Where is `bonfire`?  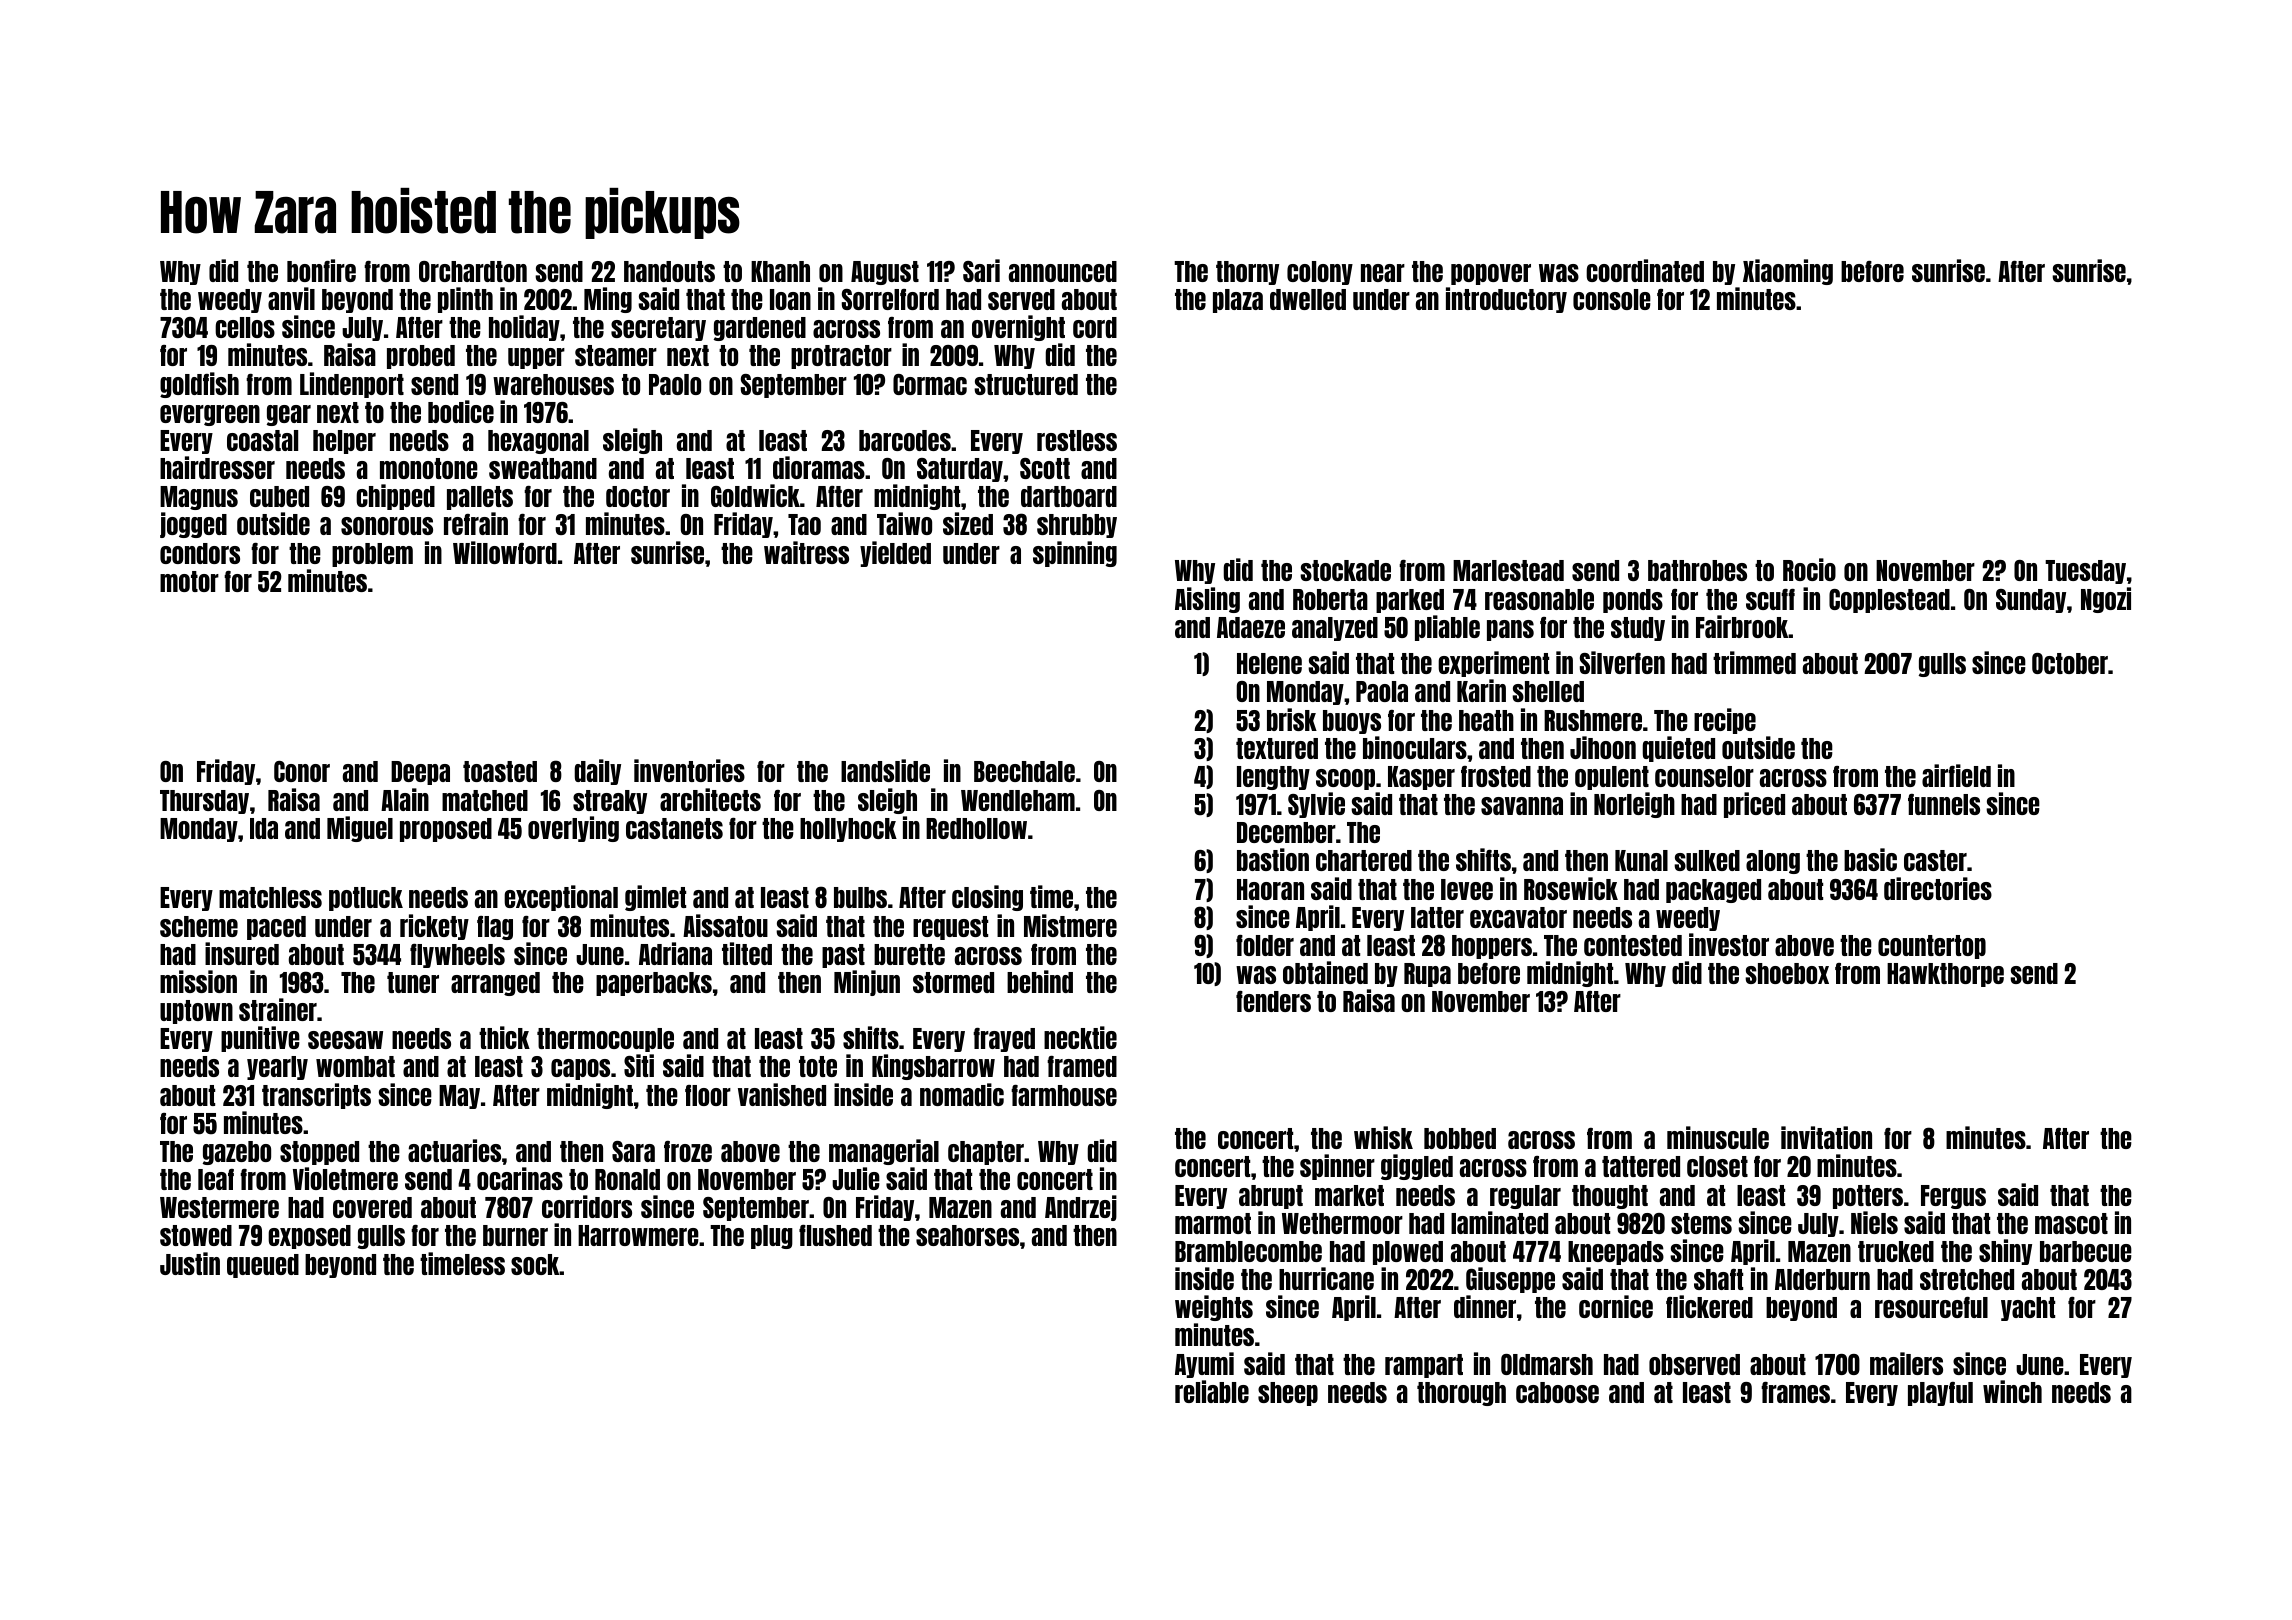
bonfire is located at coordinates (321, 270).
